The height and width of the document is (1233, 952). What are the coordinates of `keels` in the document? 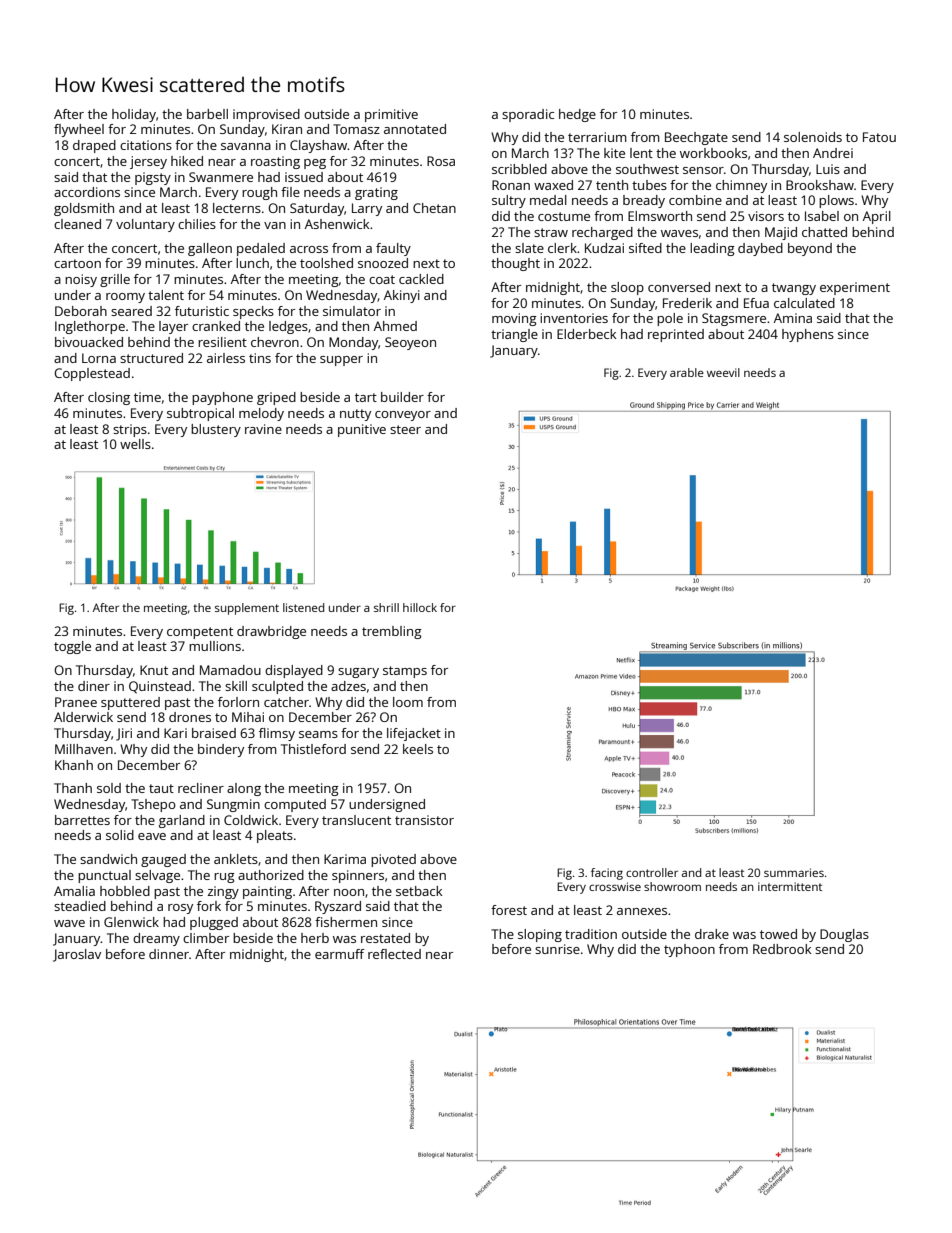 It's located at (418, 749).
